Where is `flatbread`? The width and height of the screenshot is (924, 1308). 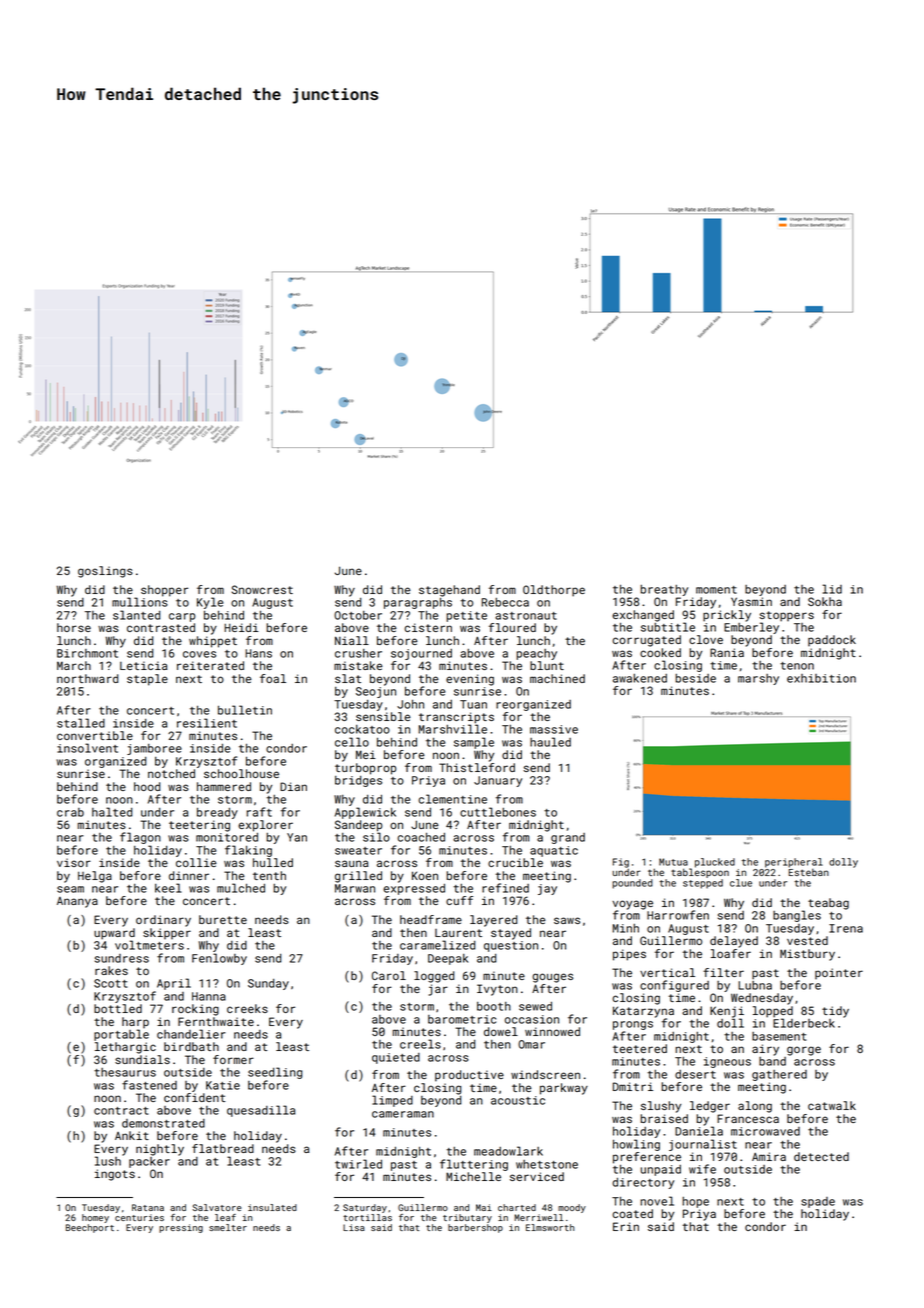
flatbread is located at coordinates (223, 1148).
